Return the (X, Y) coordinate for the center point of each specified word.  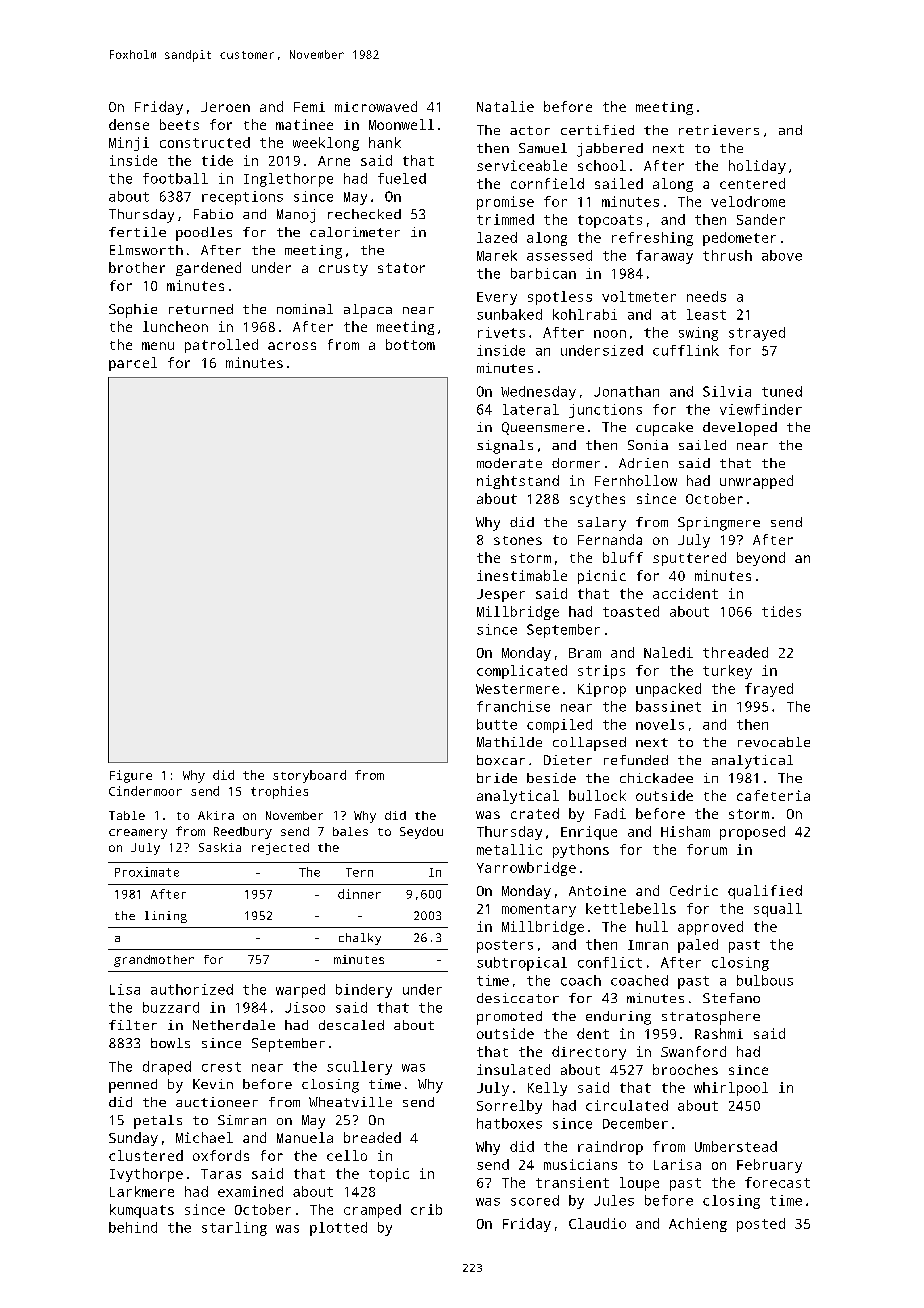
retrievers (719, 130)
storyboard (309, 776)
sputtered (689, 559)
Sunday (133, 1139)
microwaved (376, 106)
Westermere (517, 689)
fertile (137, 232)
